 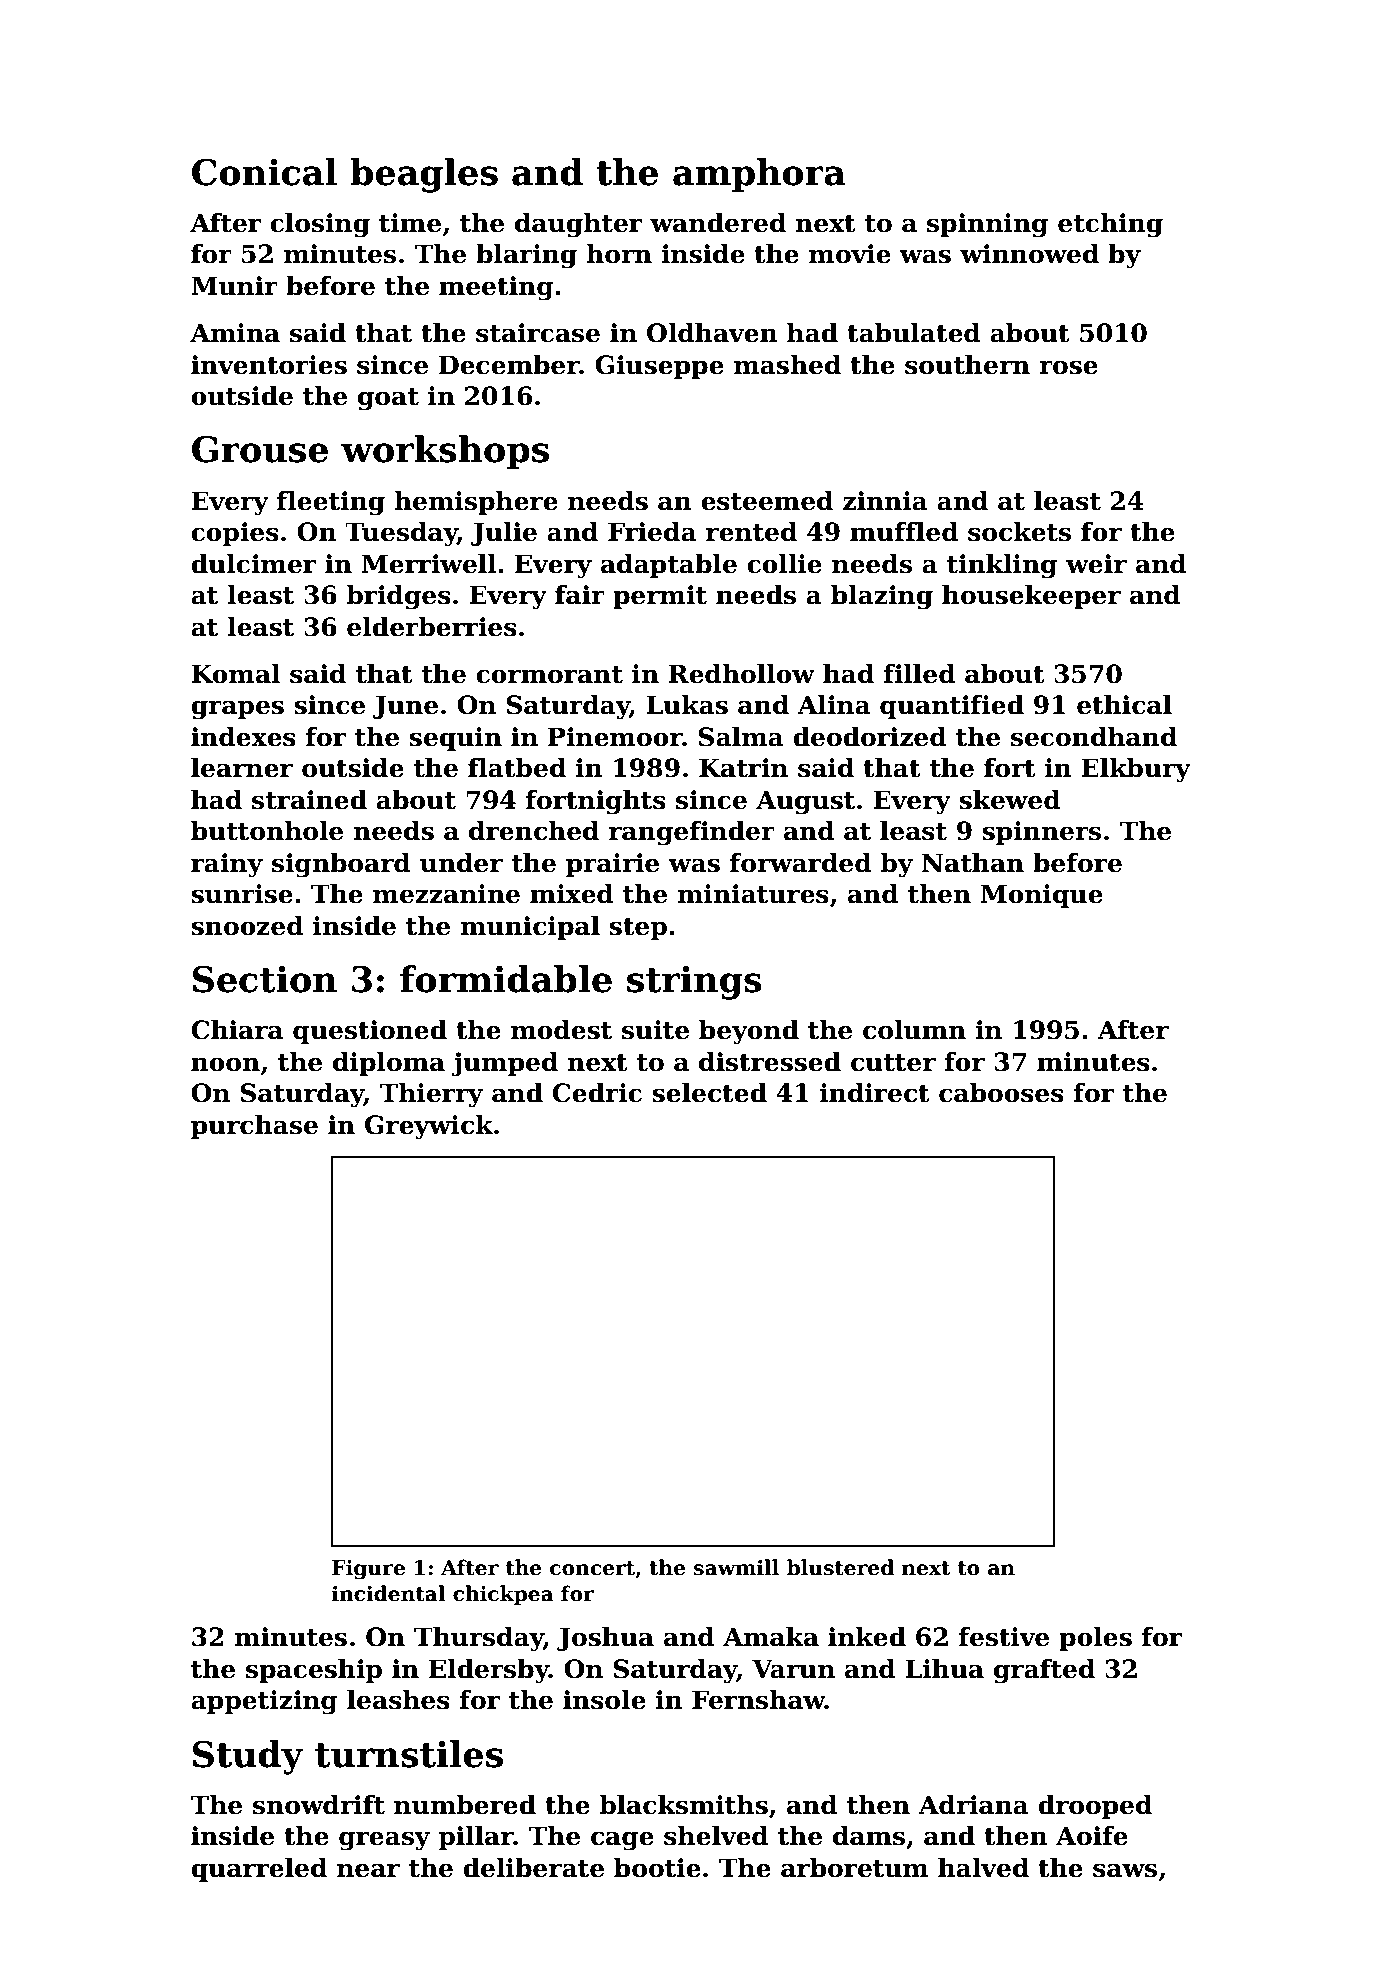 I want to click on sawmill, so click(x=736, y=1567).
